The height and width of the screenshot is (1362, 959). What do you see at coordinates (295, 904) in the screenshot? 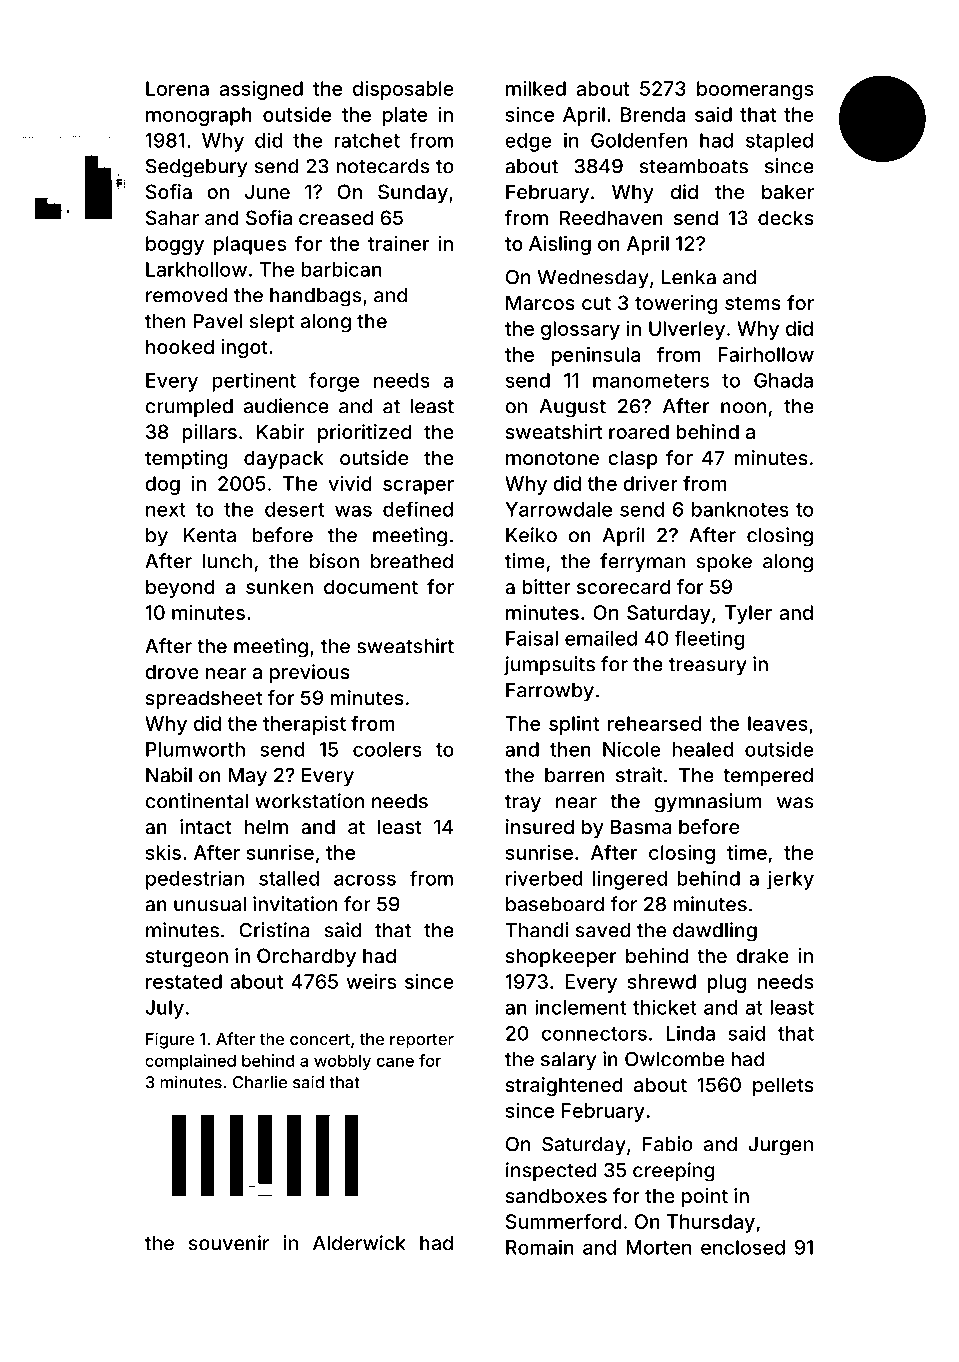
I see `invitation` at bounding box center [295, 904].
